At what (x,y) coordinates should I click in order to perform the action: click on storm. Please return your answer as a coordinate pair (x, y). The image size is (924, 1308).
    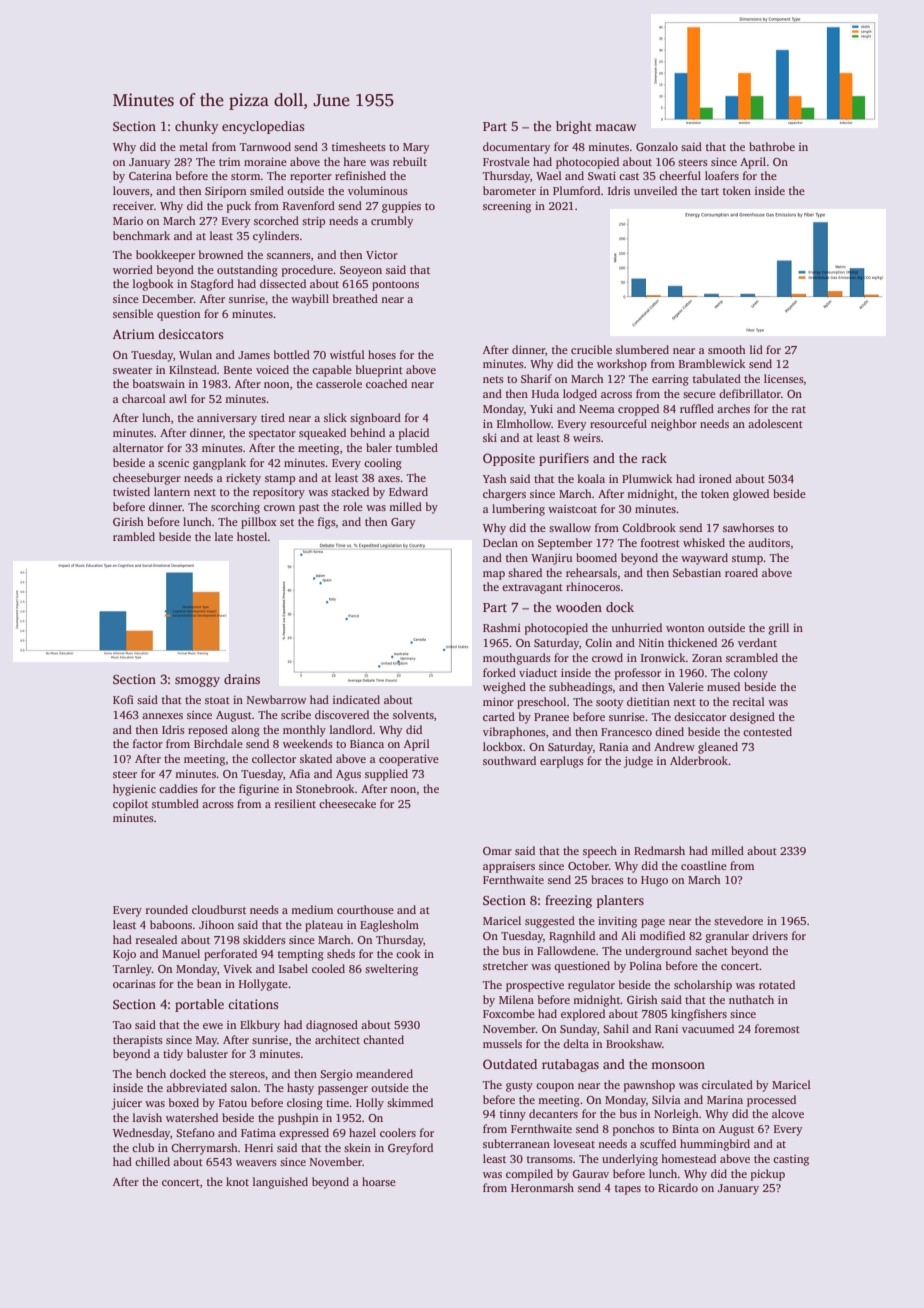
    Looking at the image, I should click on (246, 176).
